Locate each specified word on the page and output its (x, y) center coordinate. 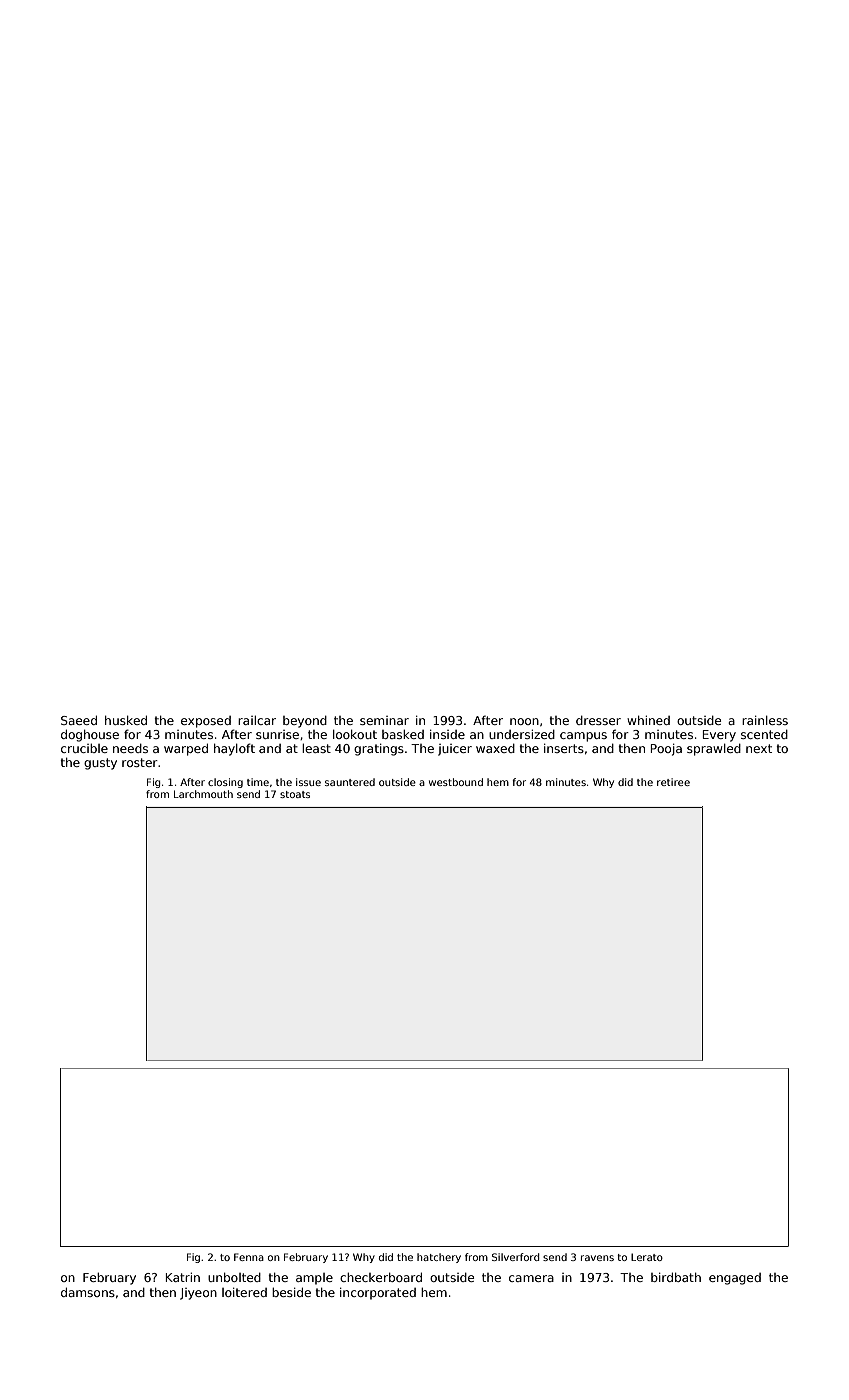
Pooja (666, 750)
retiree (673, 782)
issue (308, 782)
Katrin (183, 1277)
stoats (295, 794)
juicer (455, 750)
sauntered (350, 782)
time (258, 782)
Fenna (249, 1257)
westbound (456, 782)
